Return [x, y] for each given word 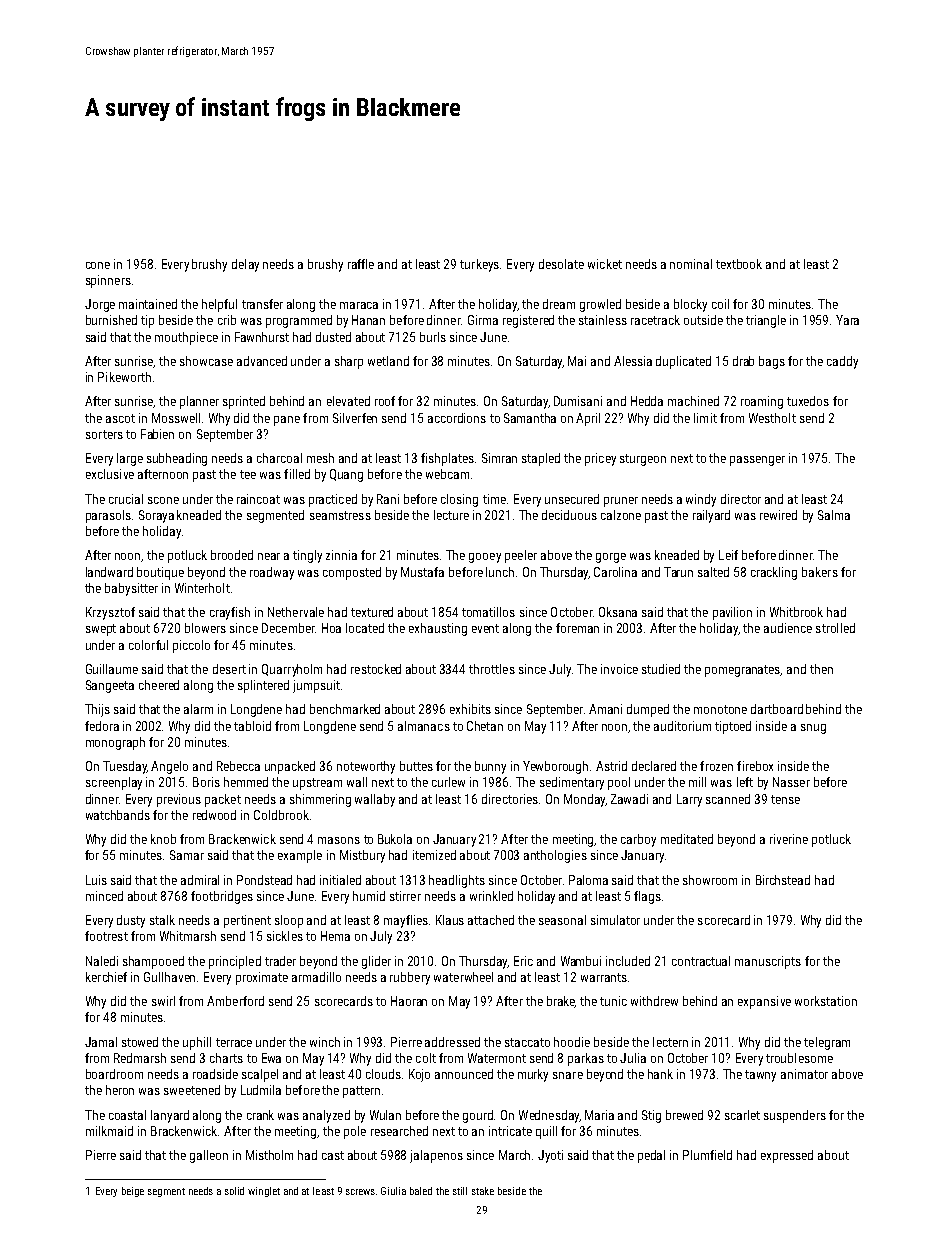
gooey [485, 558]
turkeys [479, 265]
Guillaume [112, 669]
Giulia [393, 1191]
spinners [108, 281]
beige [133, 1192]
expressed [787, 1156]
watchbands [118, 815]
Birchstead [783, 880]
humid [369, 896]
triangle [766, 321]
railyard [711, 516]
